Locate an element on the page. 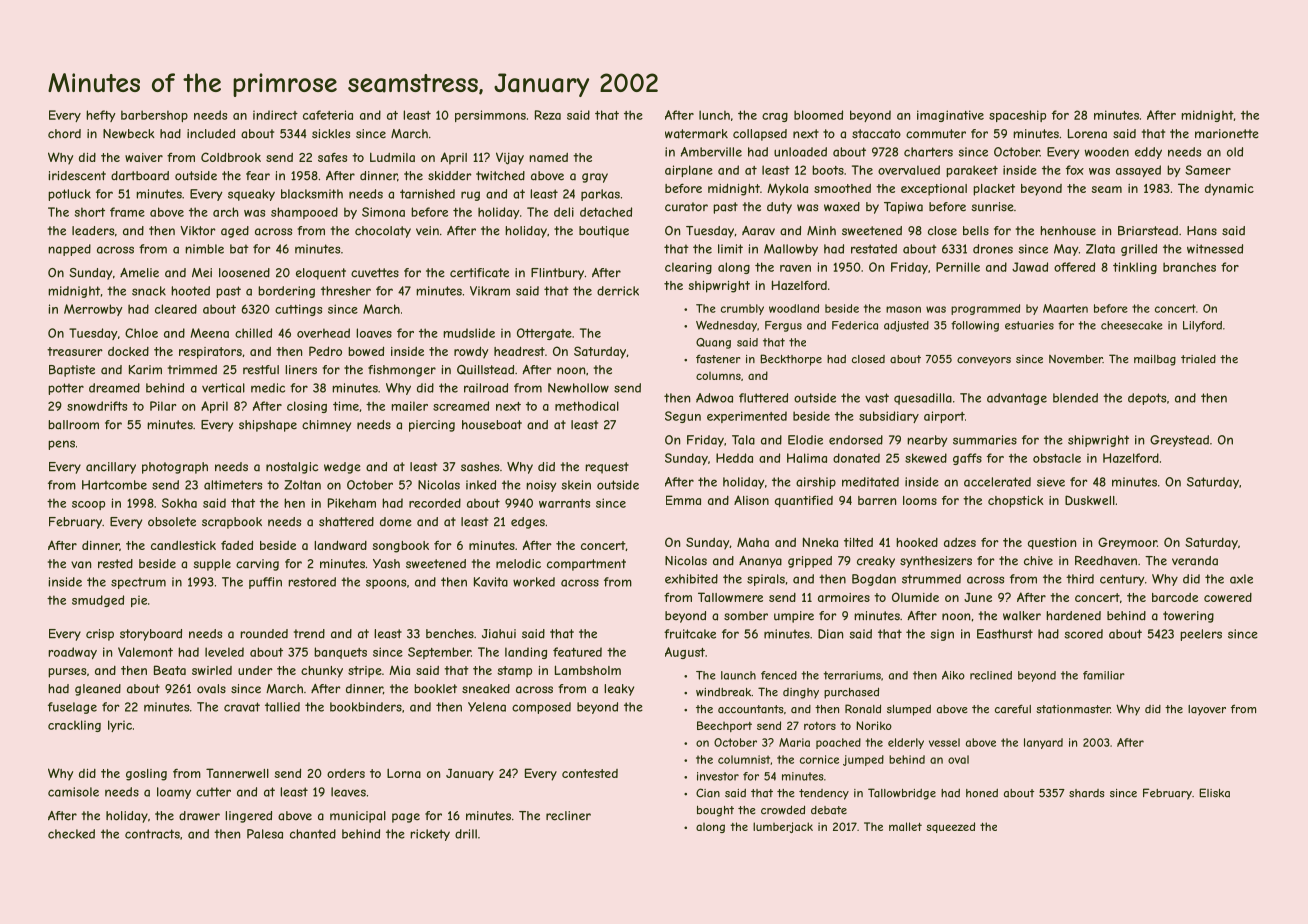 The height and width of the image is (924, 1308). cuttings is located at coordinates (298, 310).
